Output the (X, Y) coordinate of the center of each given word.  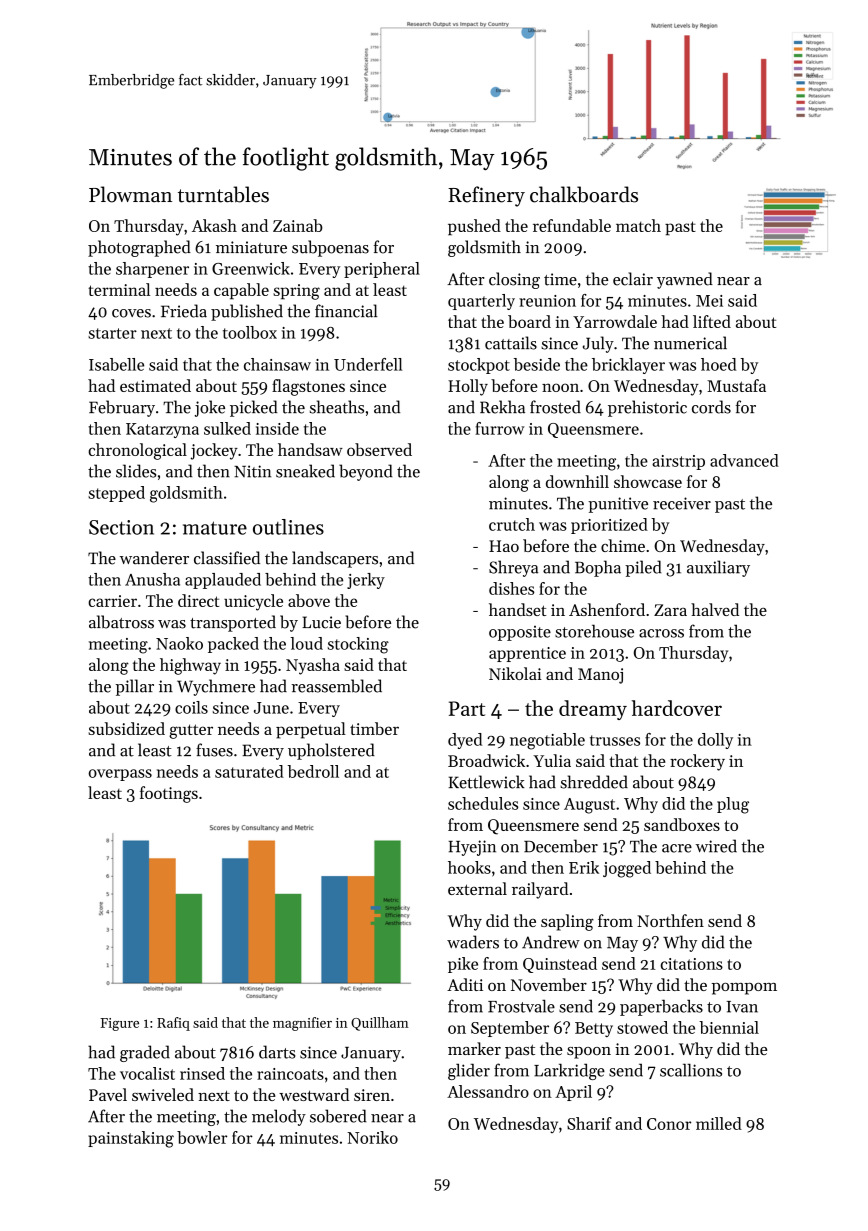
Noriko (372, 1137)
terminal (119, 289)
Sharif (589, 1123)
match (638, 225)
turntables (223, 194)
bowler (202, 1137)
